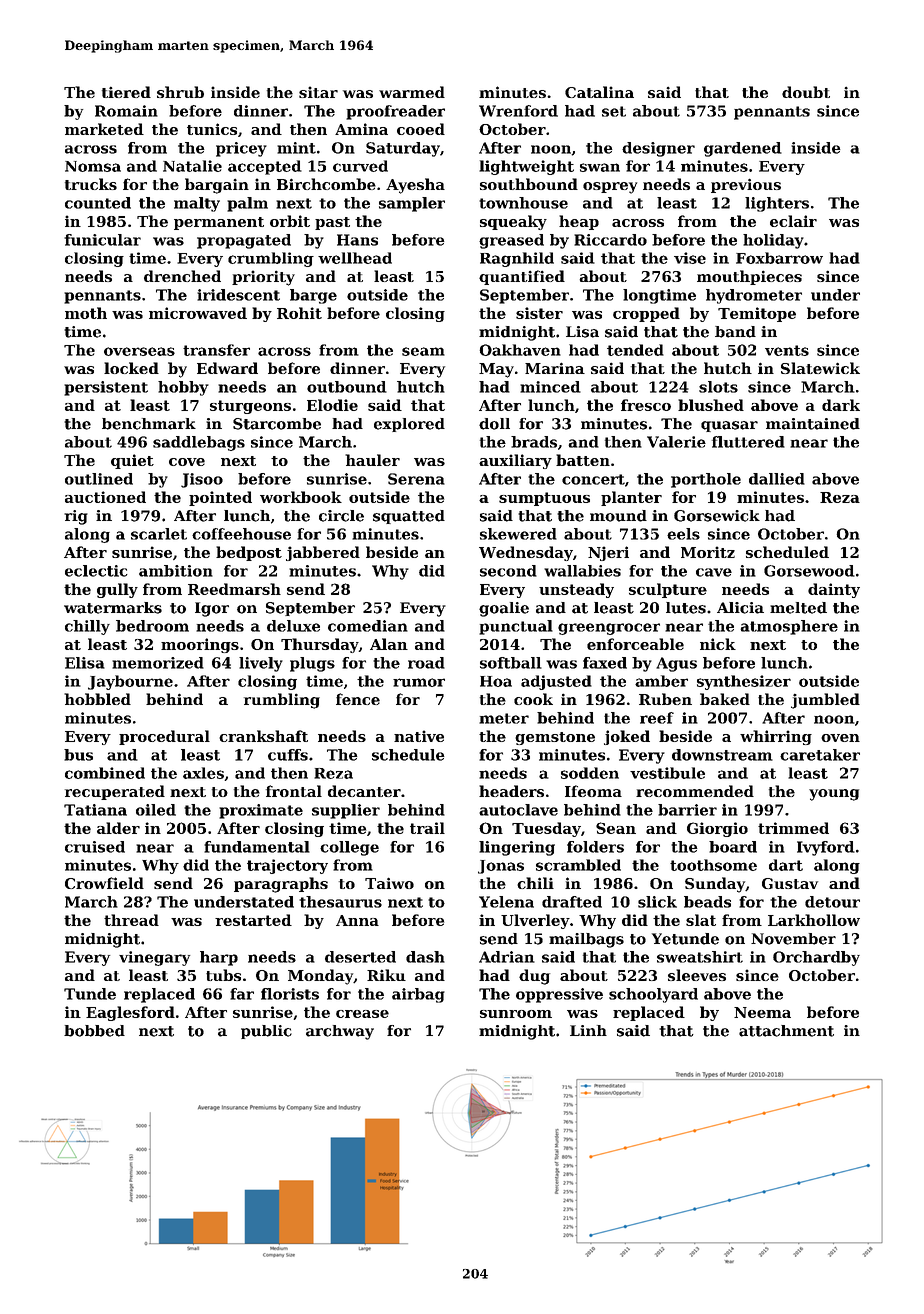 The height and width of the screenshot is (1314, 924). What do you see at coordinates (599, 92) in the screenshot?
I see `Catalina` at bounding box center [599, 92].
